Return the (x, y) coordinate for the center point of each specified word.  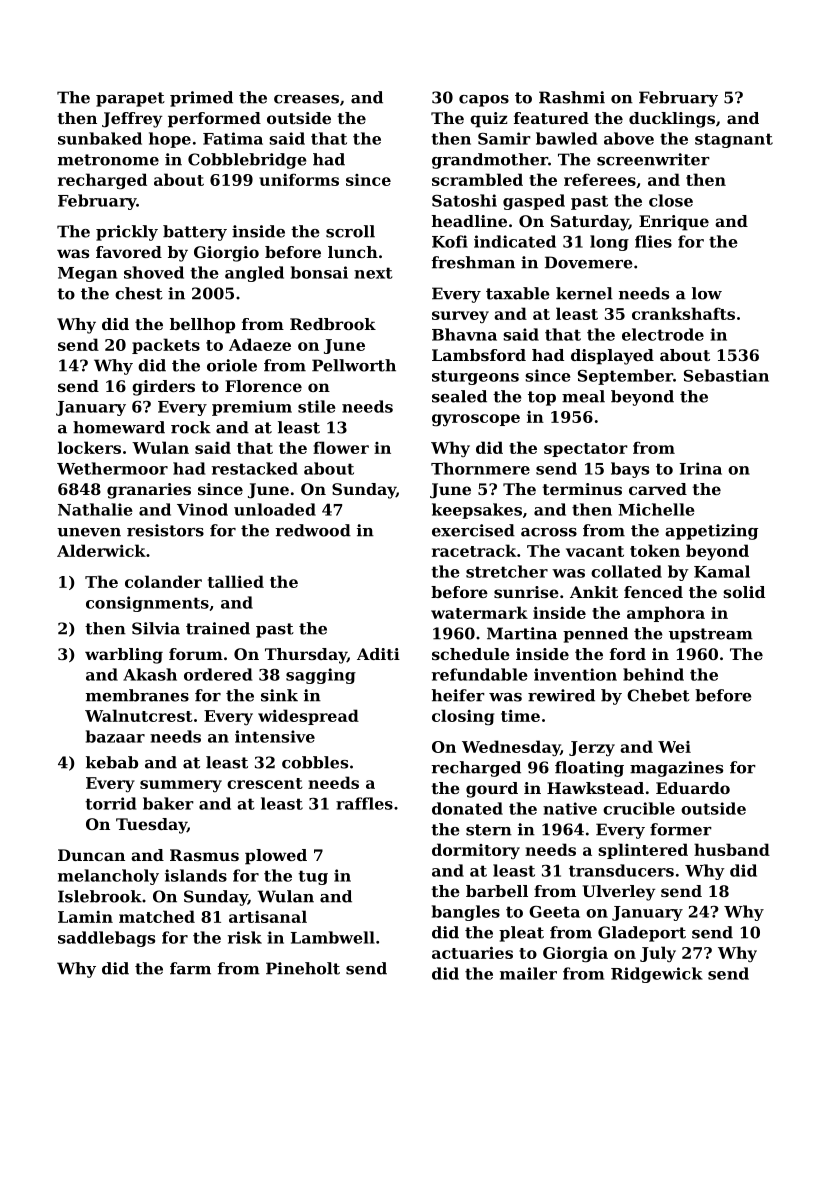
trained (218, 628)
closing (463, 717)
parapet (130, 99)
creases (306, 99)
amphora (666, 614)
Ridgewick (657, 975)
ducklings (672, 120)
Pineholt (303, 968)
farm (190, 968)
